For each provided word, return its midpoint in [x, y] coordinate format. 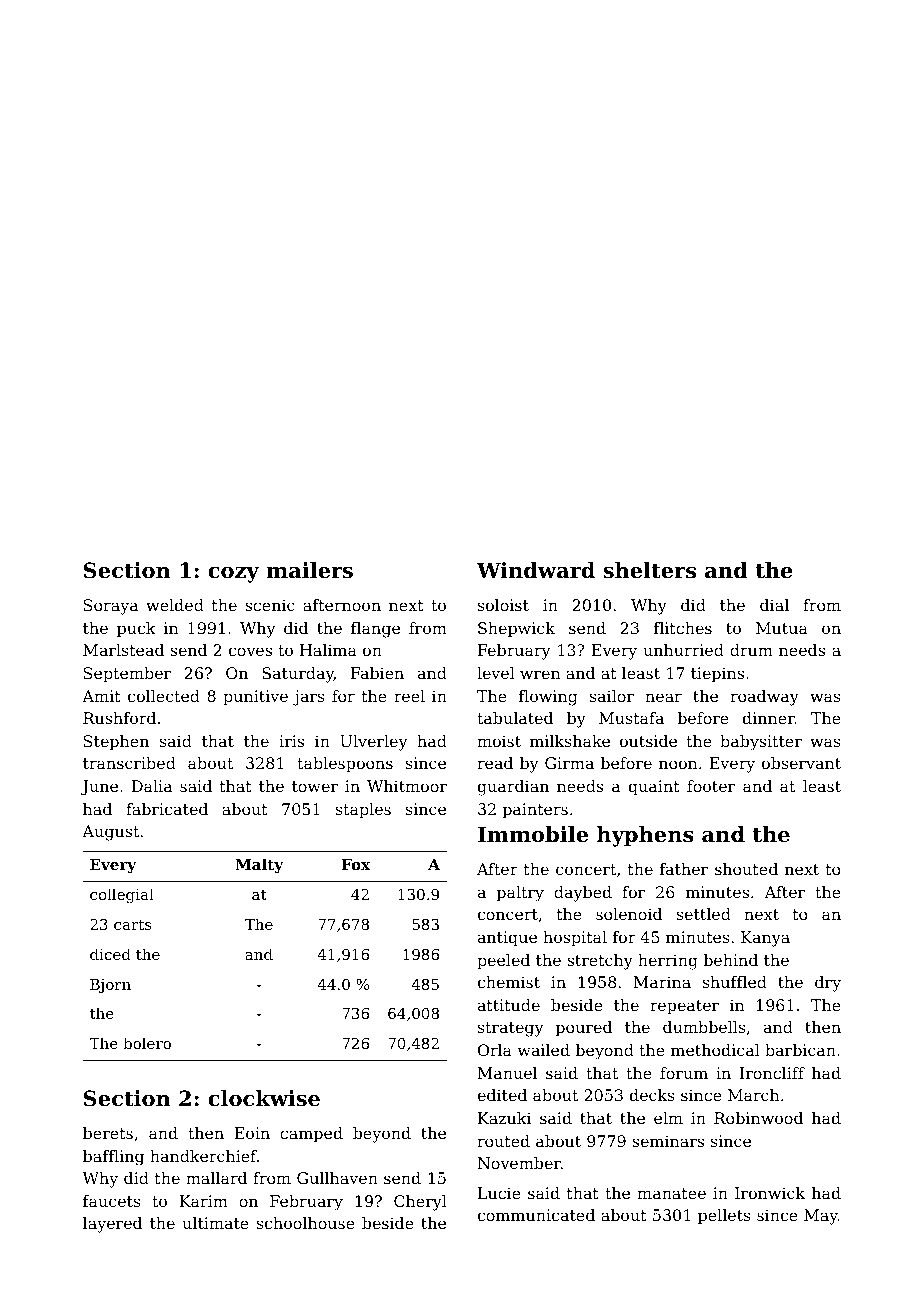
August [110, 833]
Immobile [533, 834]
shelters [649, 570]
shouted [746, 869]
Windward [536, 570]
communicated [536, 1215]
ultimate [215, 1223]
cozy [233, 575]
